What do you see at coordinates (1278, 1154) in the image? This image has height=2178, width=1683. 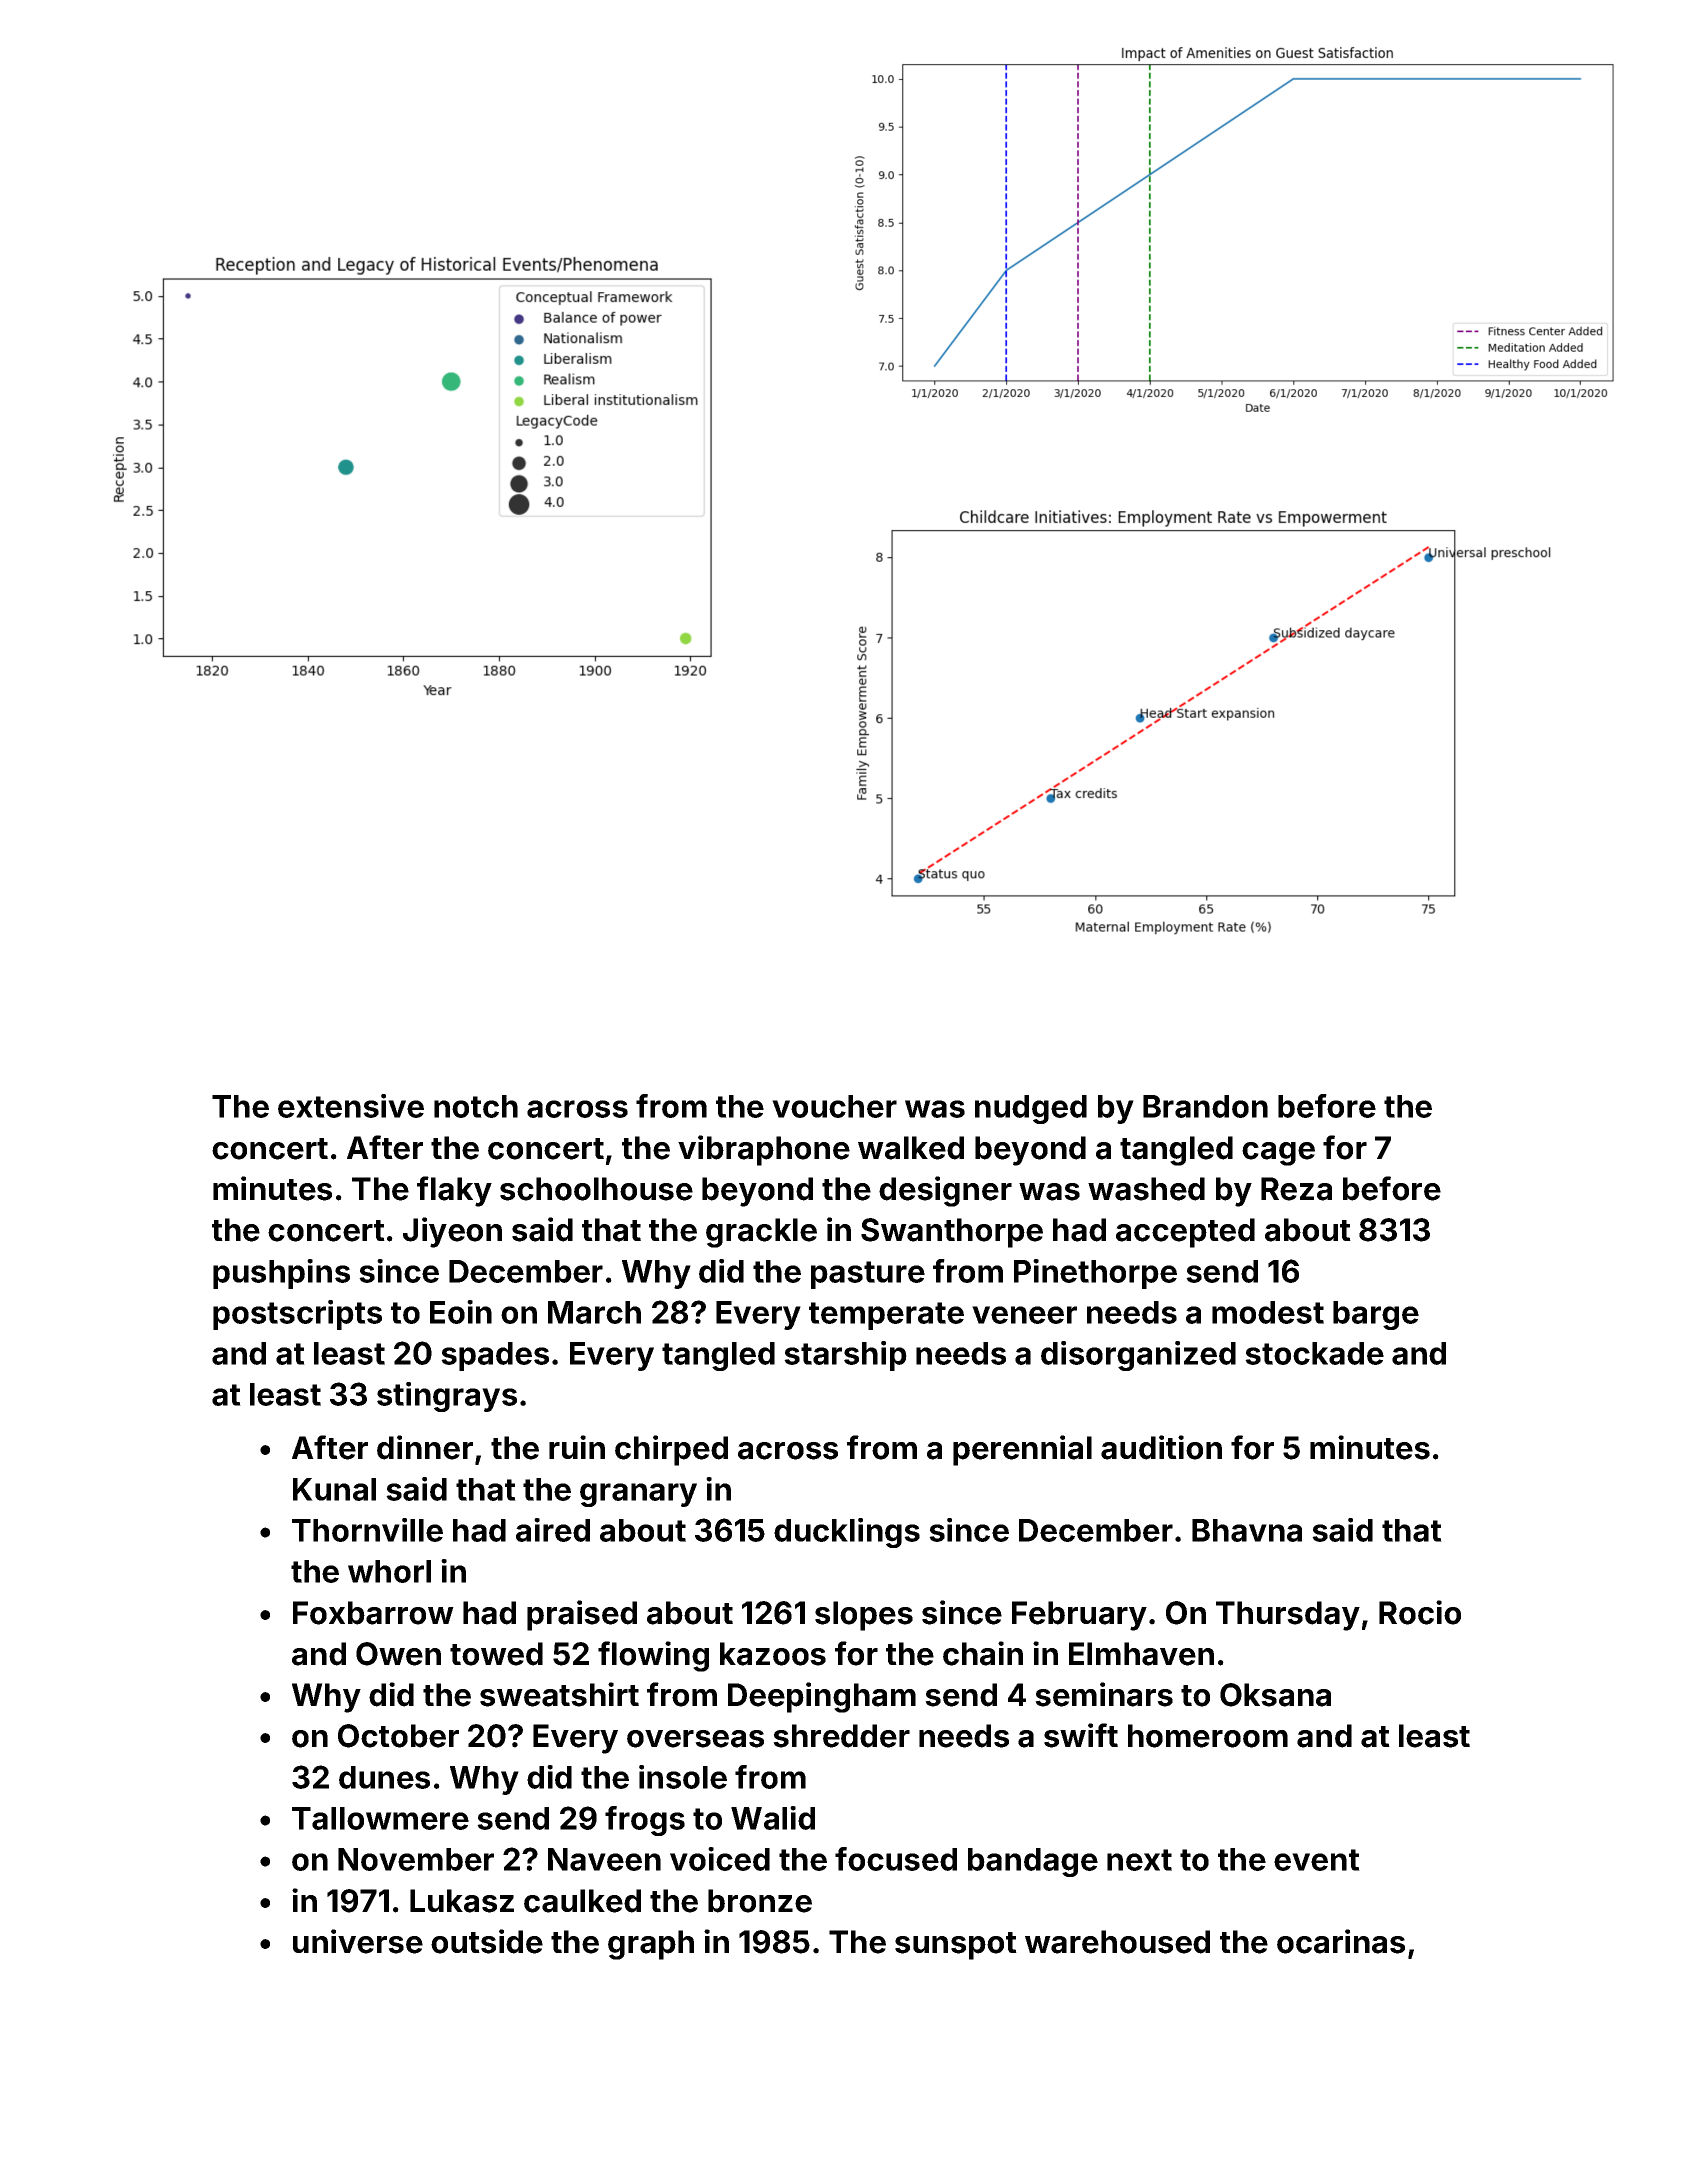 I see `cage` at bounding box center [1278, 1154].
